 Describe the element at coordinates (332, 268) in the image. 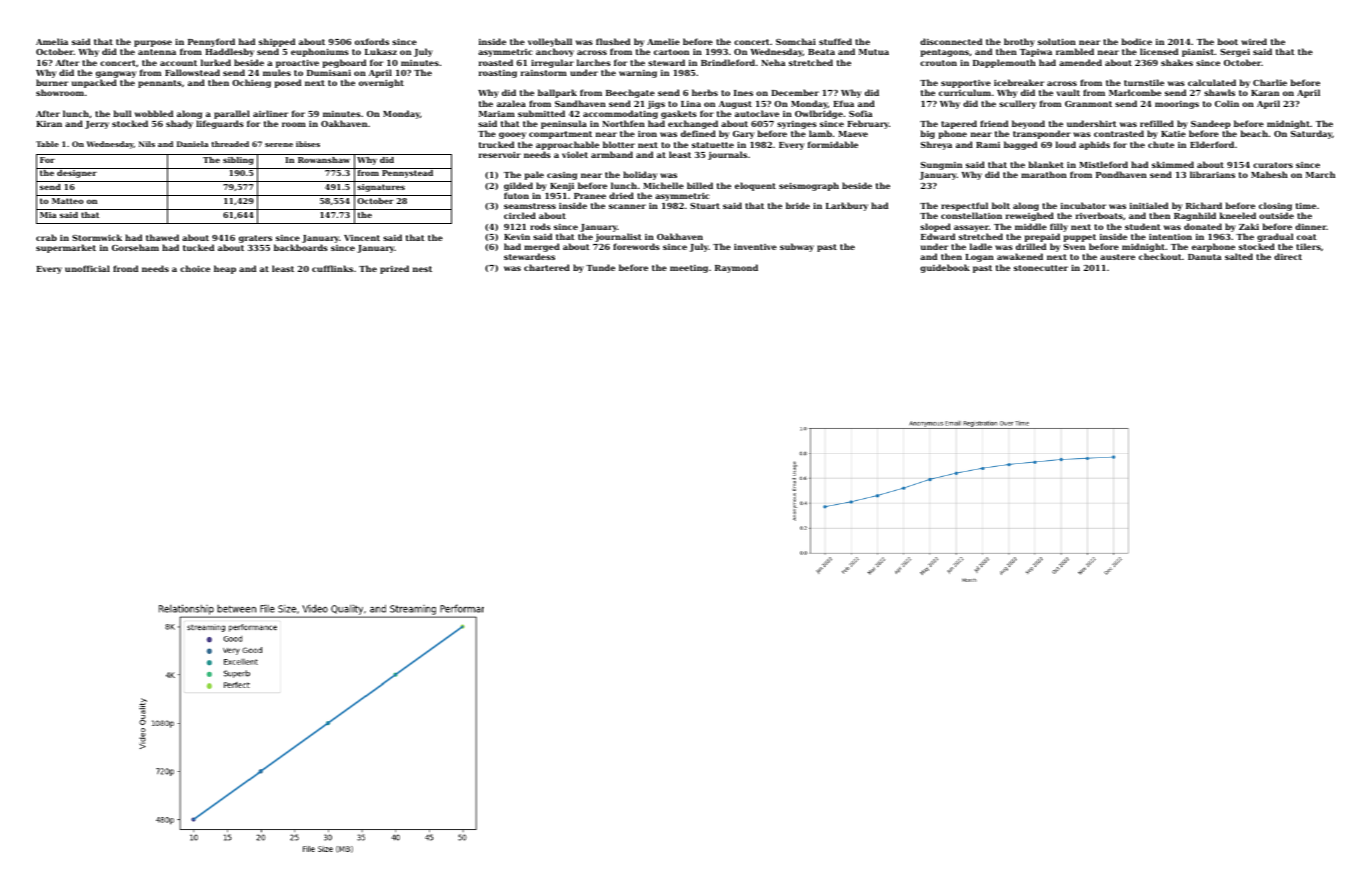

I see `cufflinks` at that location.
